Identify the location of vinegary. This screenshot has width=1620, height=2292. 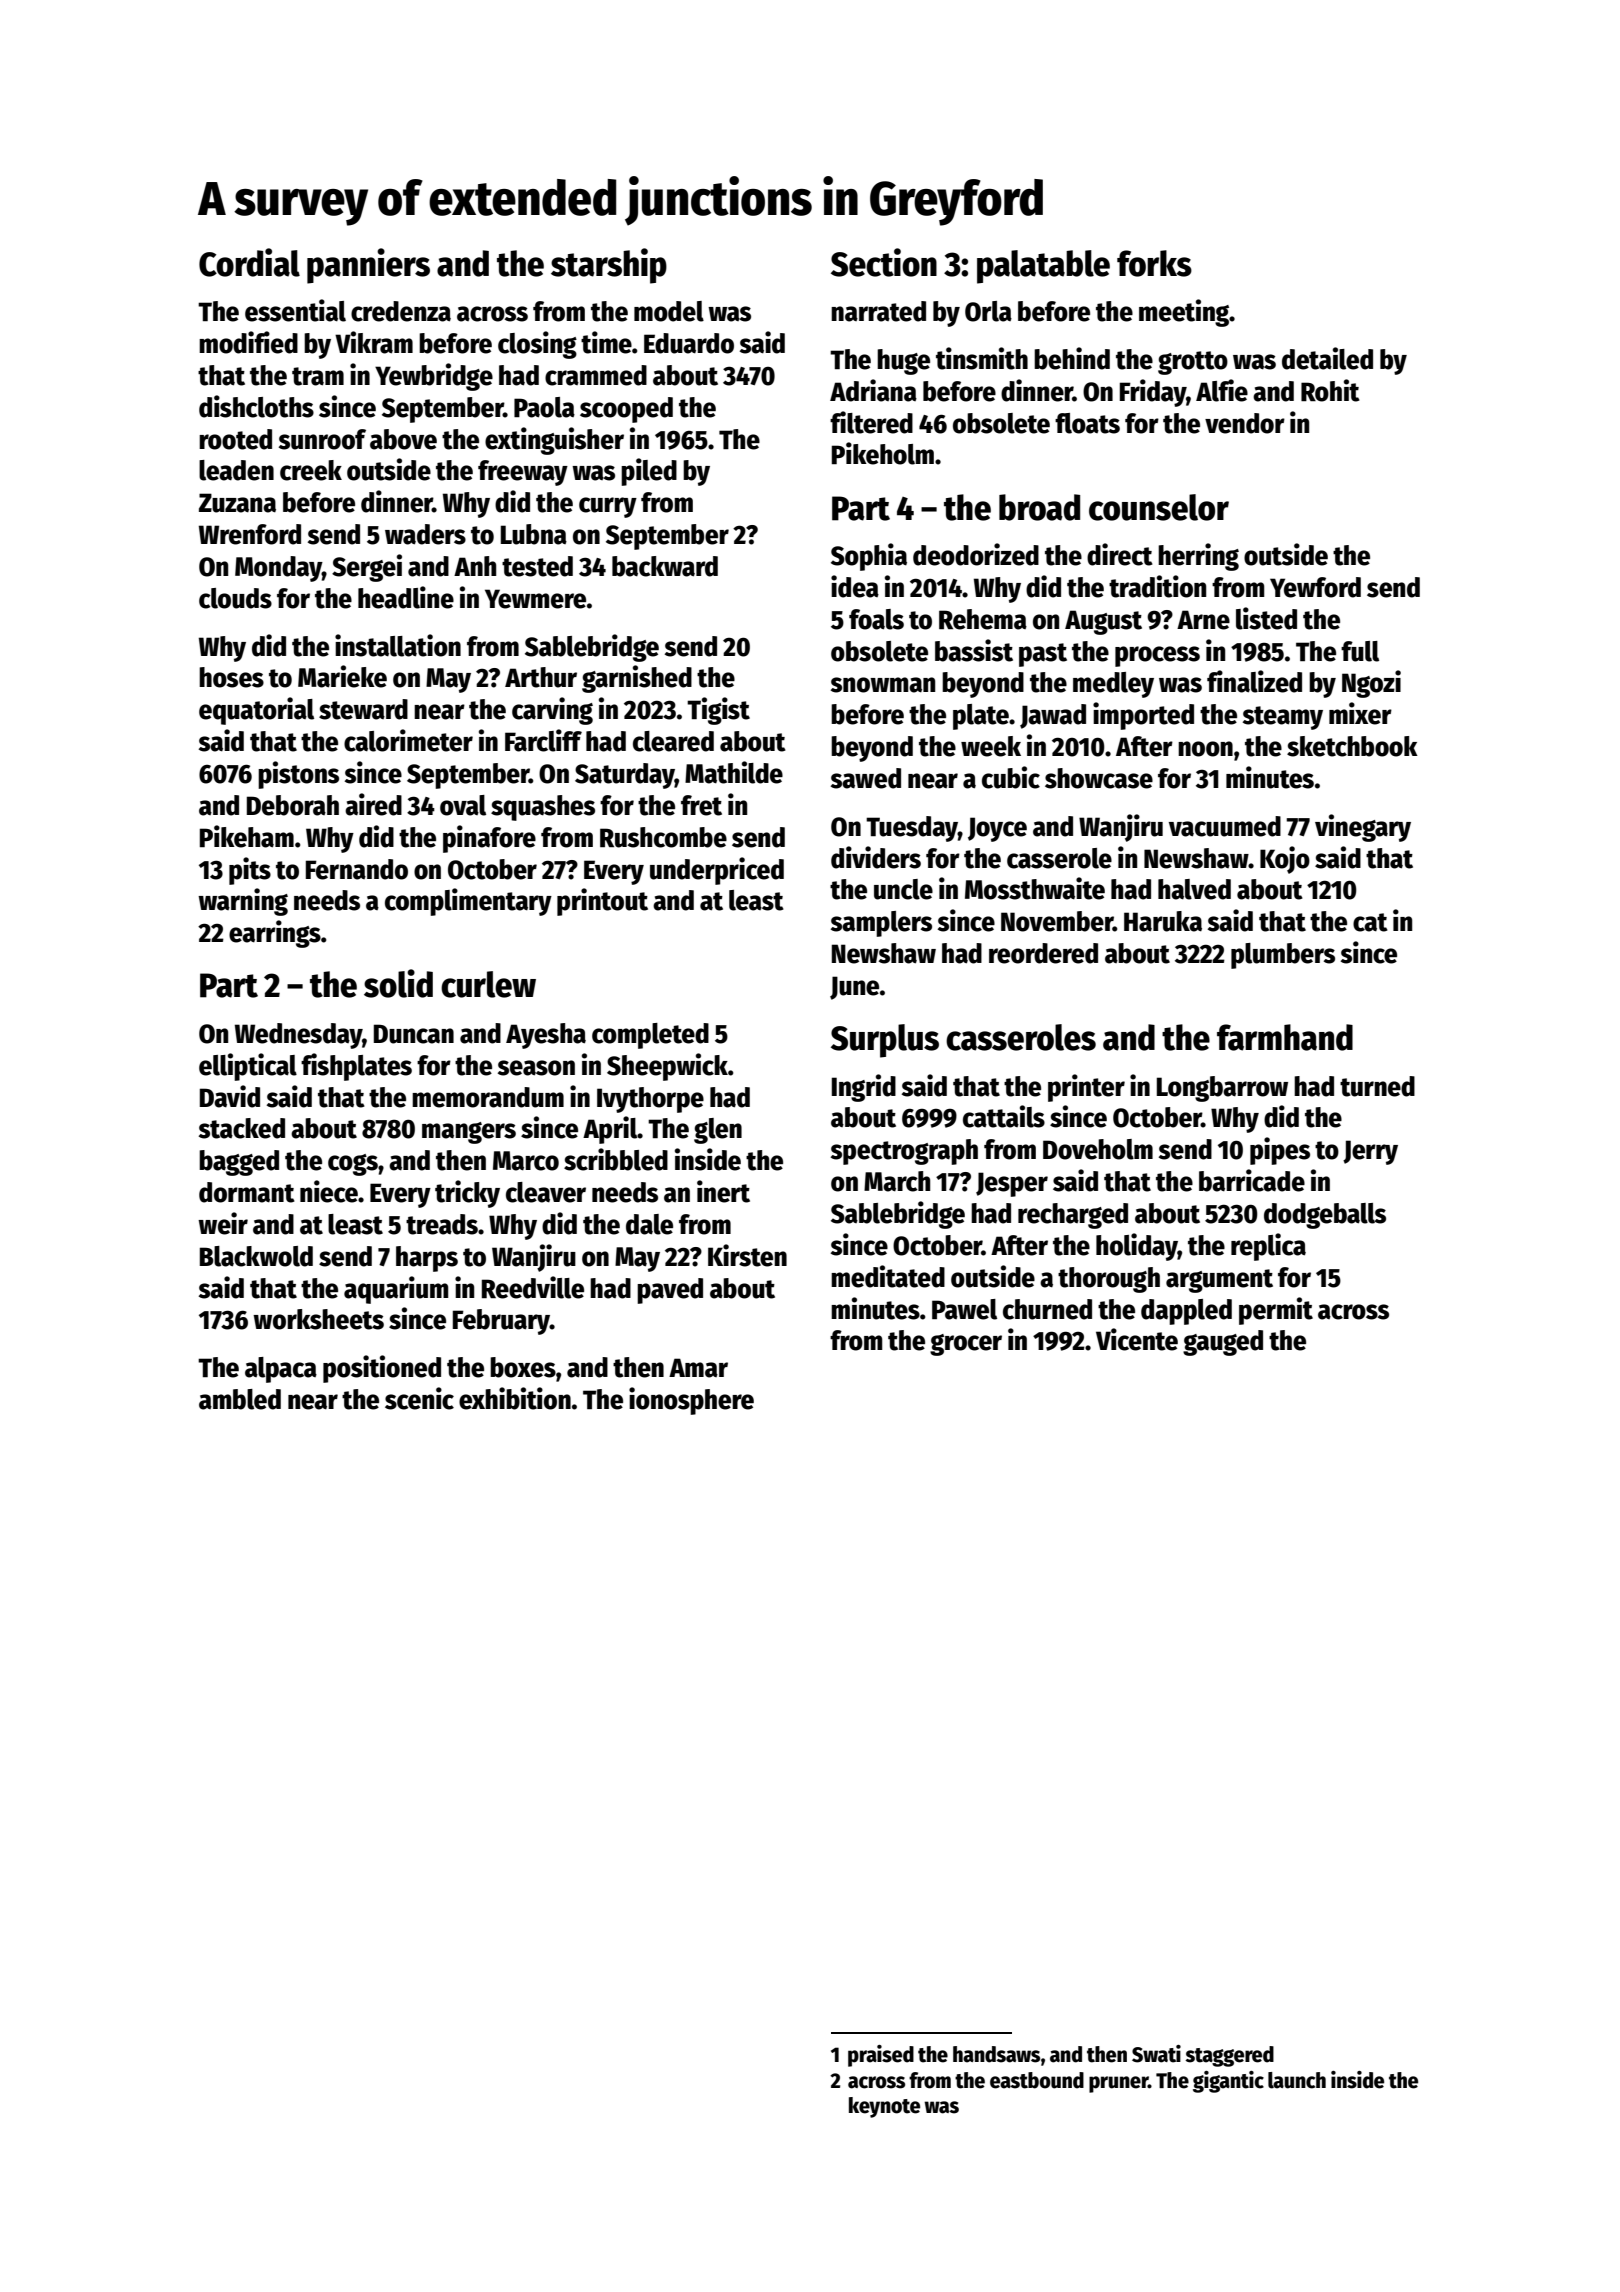
(1363, 828).
